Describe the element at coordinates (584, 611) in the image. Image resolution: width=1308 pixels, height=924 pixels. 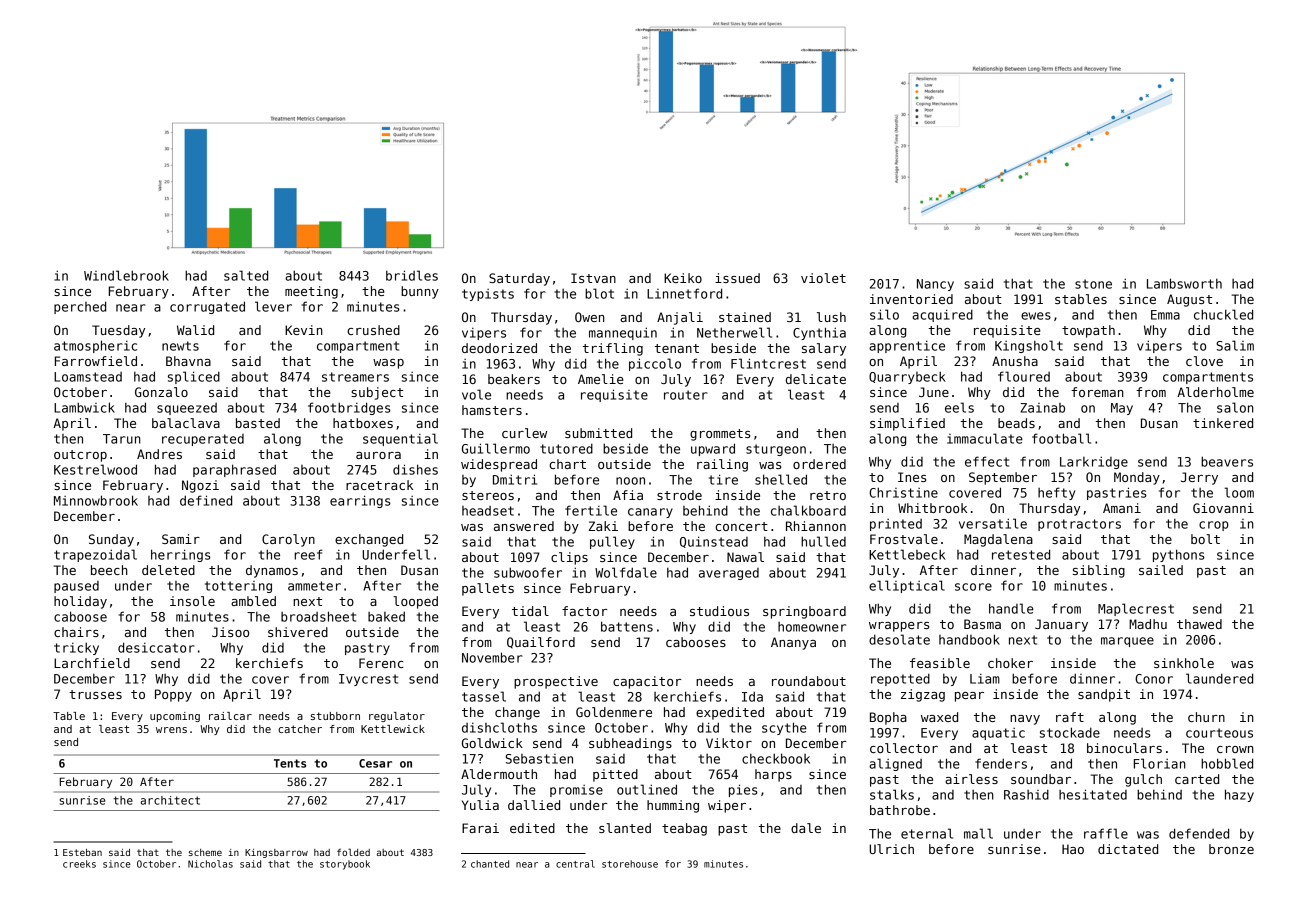
I see `factor` at that location.
